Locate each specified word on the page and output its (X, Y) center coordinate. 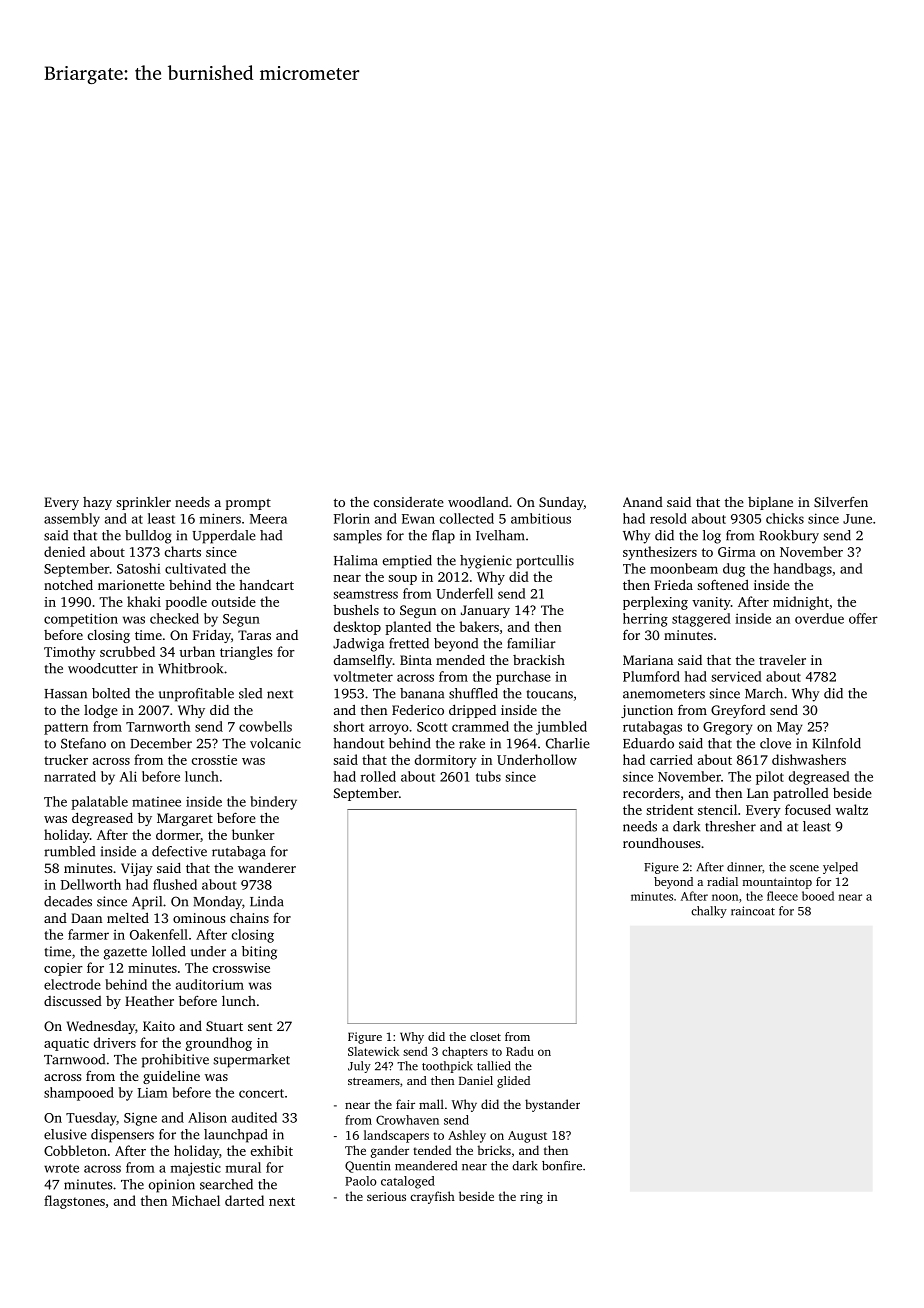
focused (808, 809)
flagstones (74, 1202)
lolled (169, 951)
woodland (478, 502)
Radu (520, 1051)
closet (485, 1036)
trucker (66, 759)
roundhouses (661, 843)
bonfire (562, 1166)
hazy (97, 503)
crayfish (432, 1197)
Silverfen (841, 502)
